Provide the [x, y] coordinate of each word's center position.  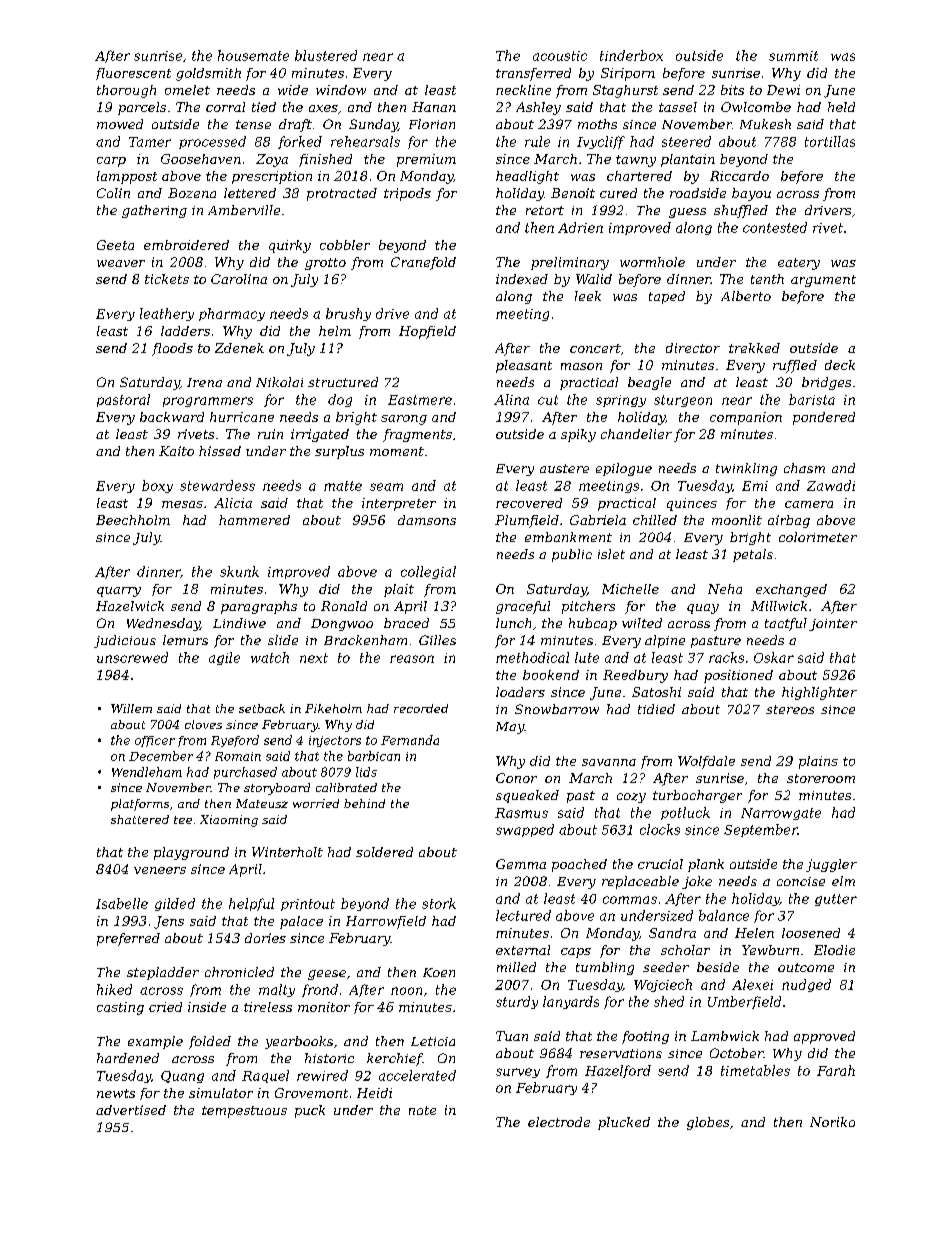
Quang [182, 1077]
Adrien [580, 227]
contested [775, 227]
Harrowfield [386, 922]
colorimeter [818, 537]
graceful [523, 607]
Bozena [192, 193]
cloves [203, 724]
